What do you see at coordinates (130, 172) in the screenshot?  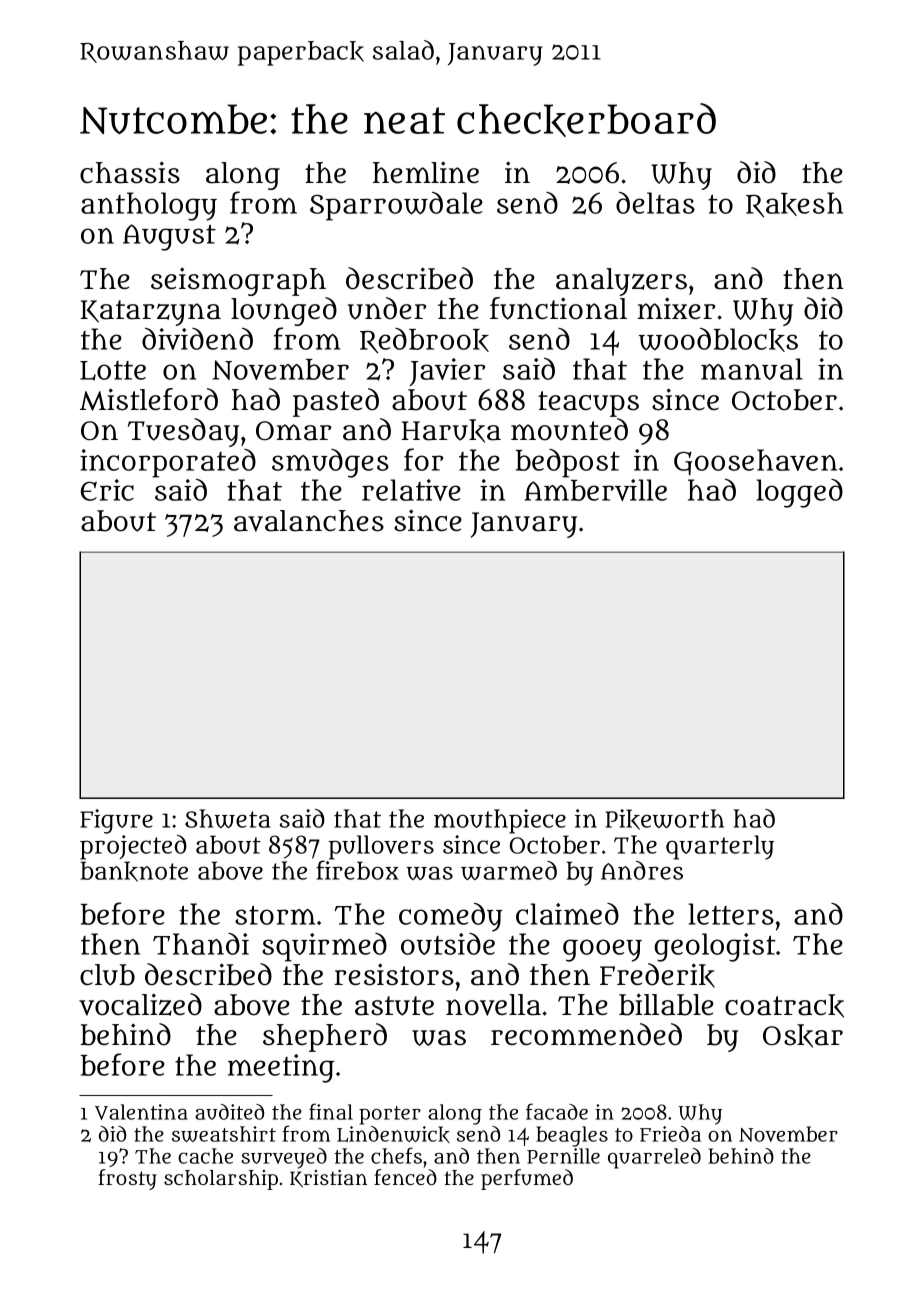 I see `chassis` at bounding box center [130, 172].
